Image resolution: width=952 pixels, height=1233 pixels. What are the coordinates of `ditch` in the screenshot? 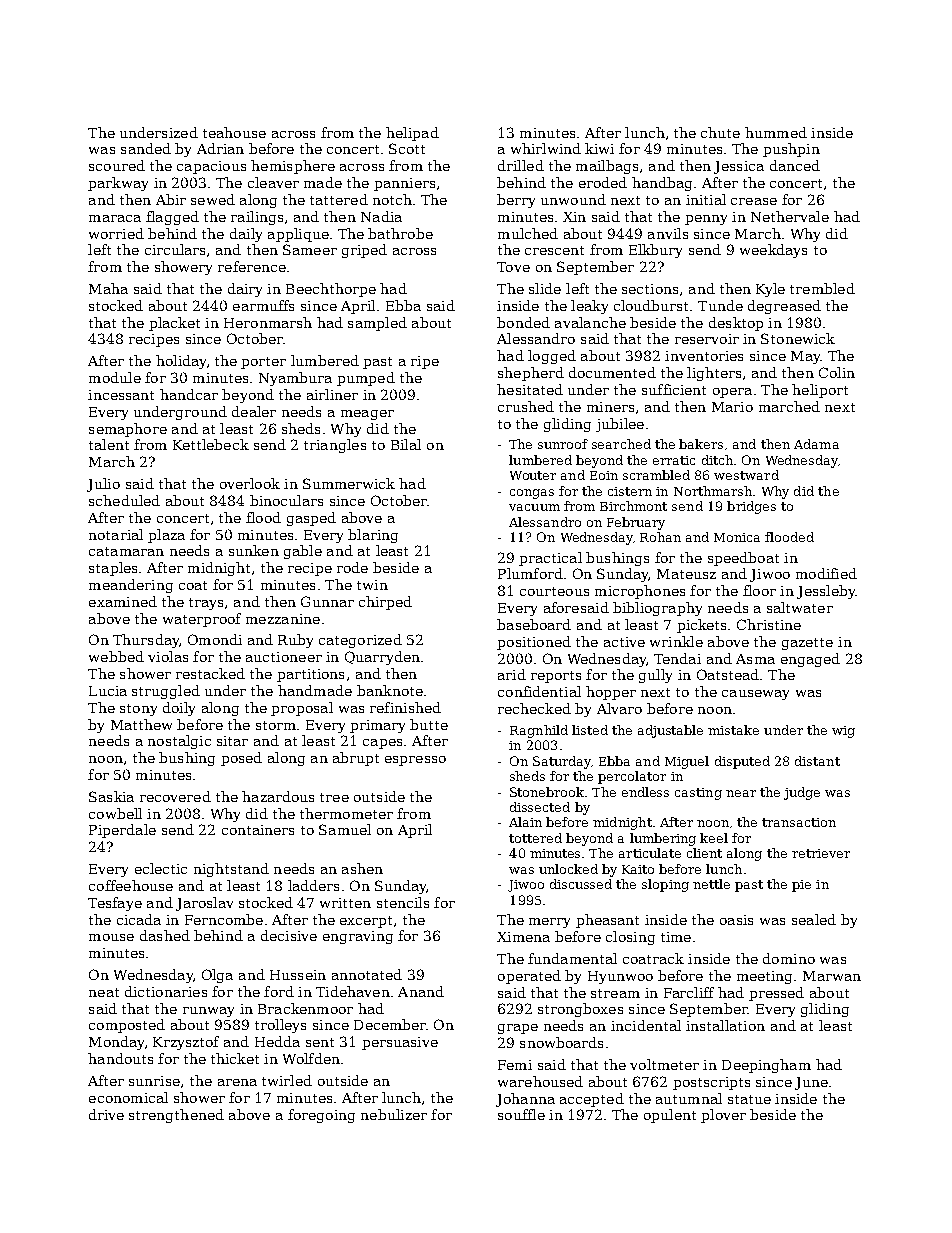 It's located at (717, 460).
